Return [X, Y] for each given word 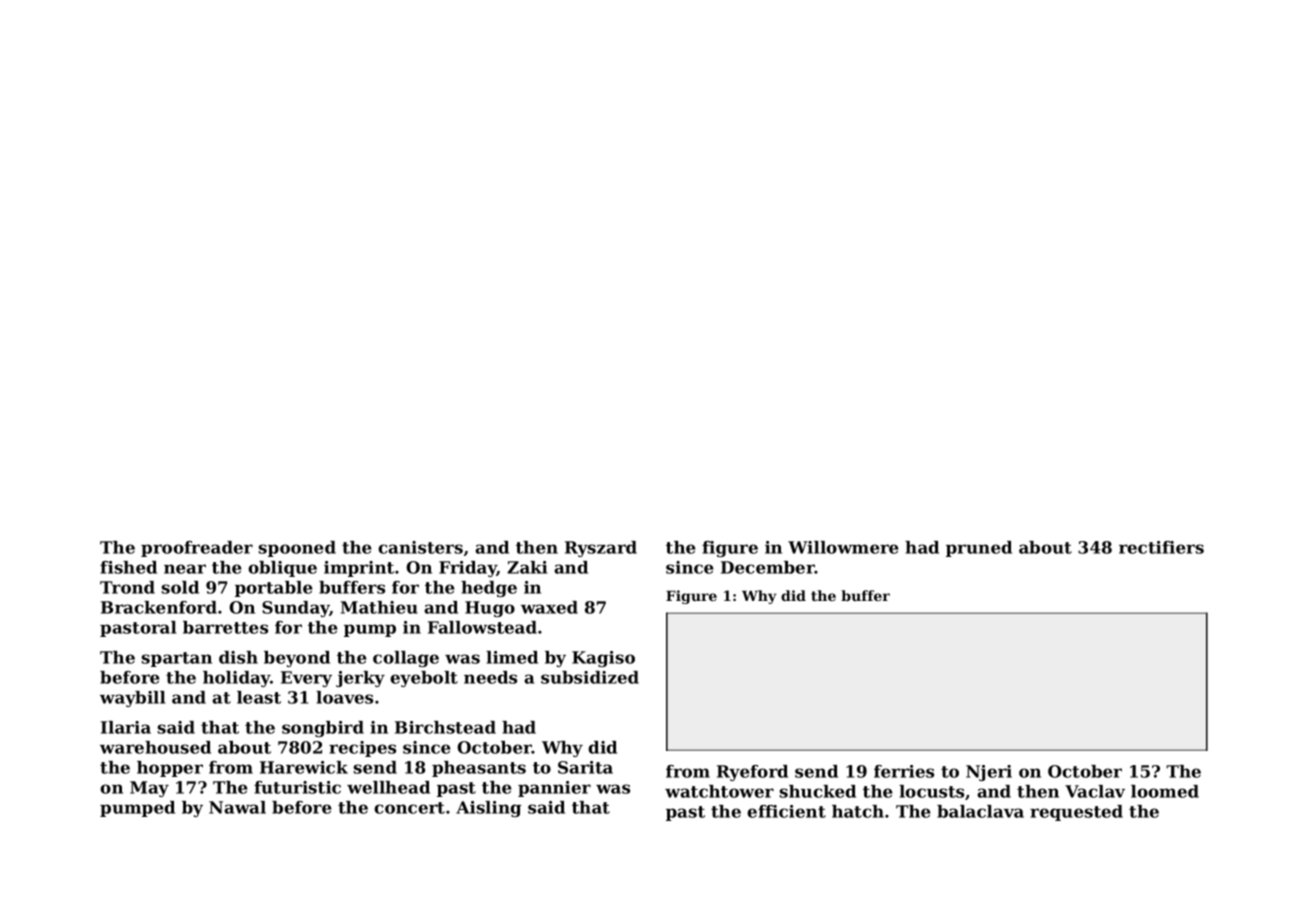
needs [490, 677]
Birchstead [445, 727]
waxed [549, 607]
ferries [904, 771]
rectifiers [1161, 547]
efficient [786, 811]
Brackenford [159, 607]
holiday [237, 679]
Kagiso [603, 659]
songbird [323, 729]
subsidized [590, 677]
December [768, 567]
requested [1076, 813]
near [185, 569]
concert [409, 808]
